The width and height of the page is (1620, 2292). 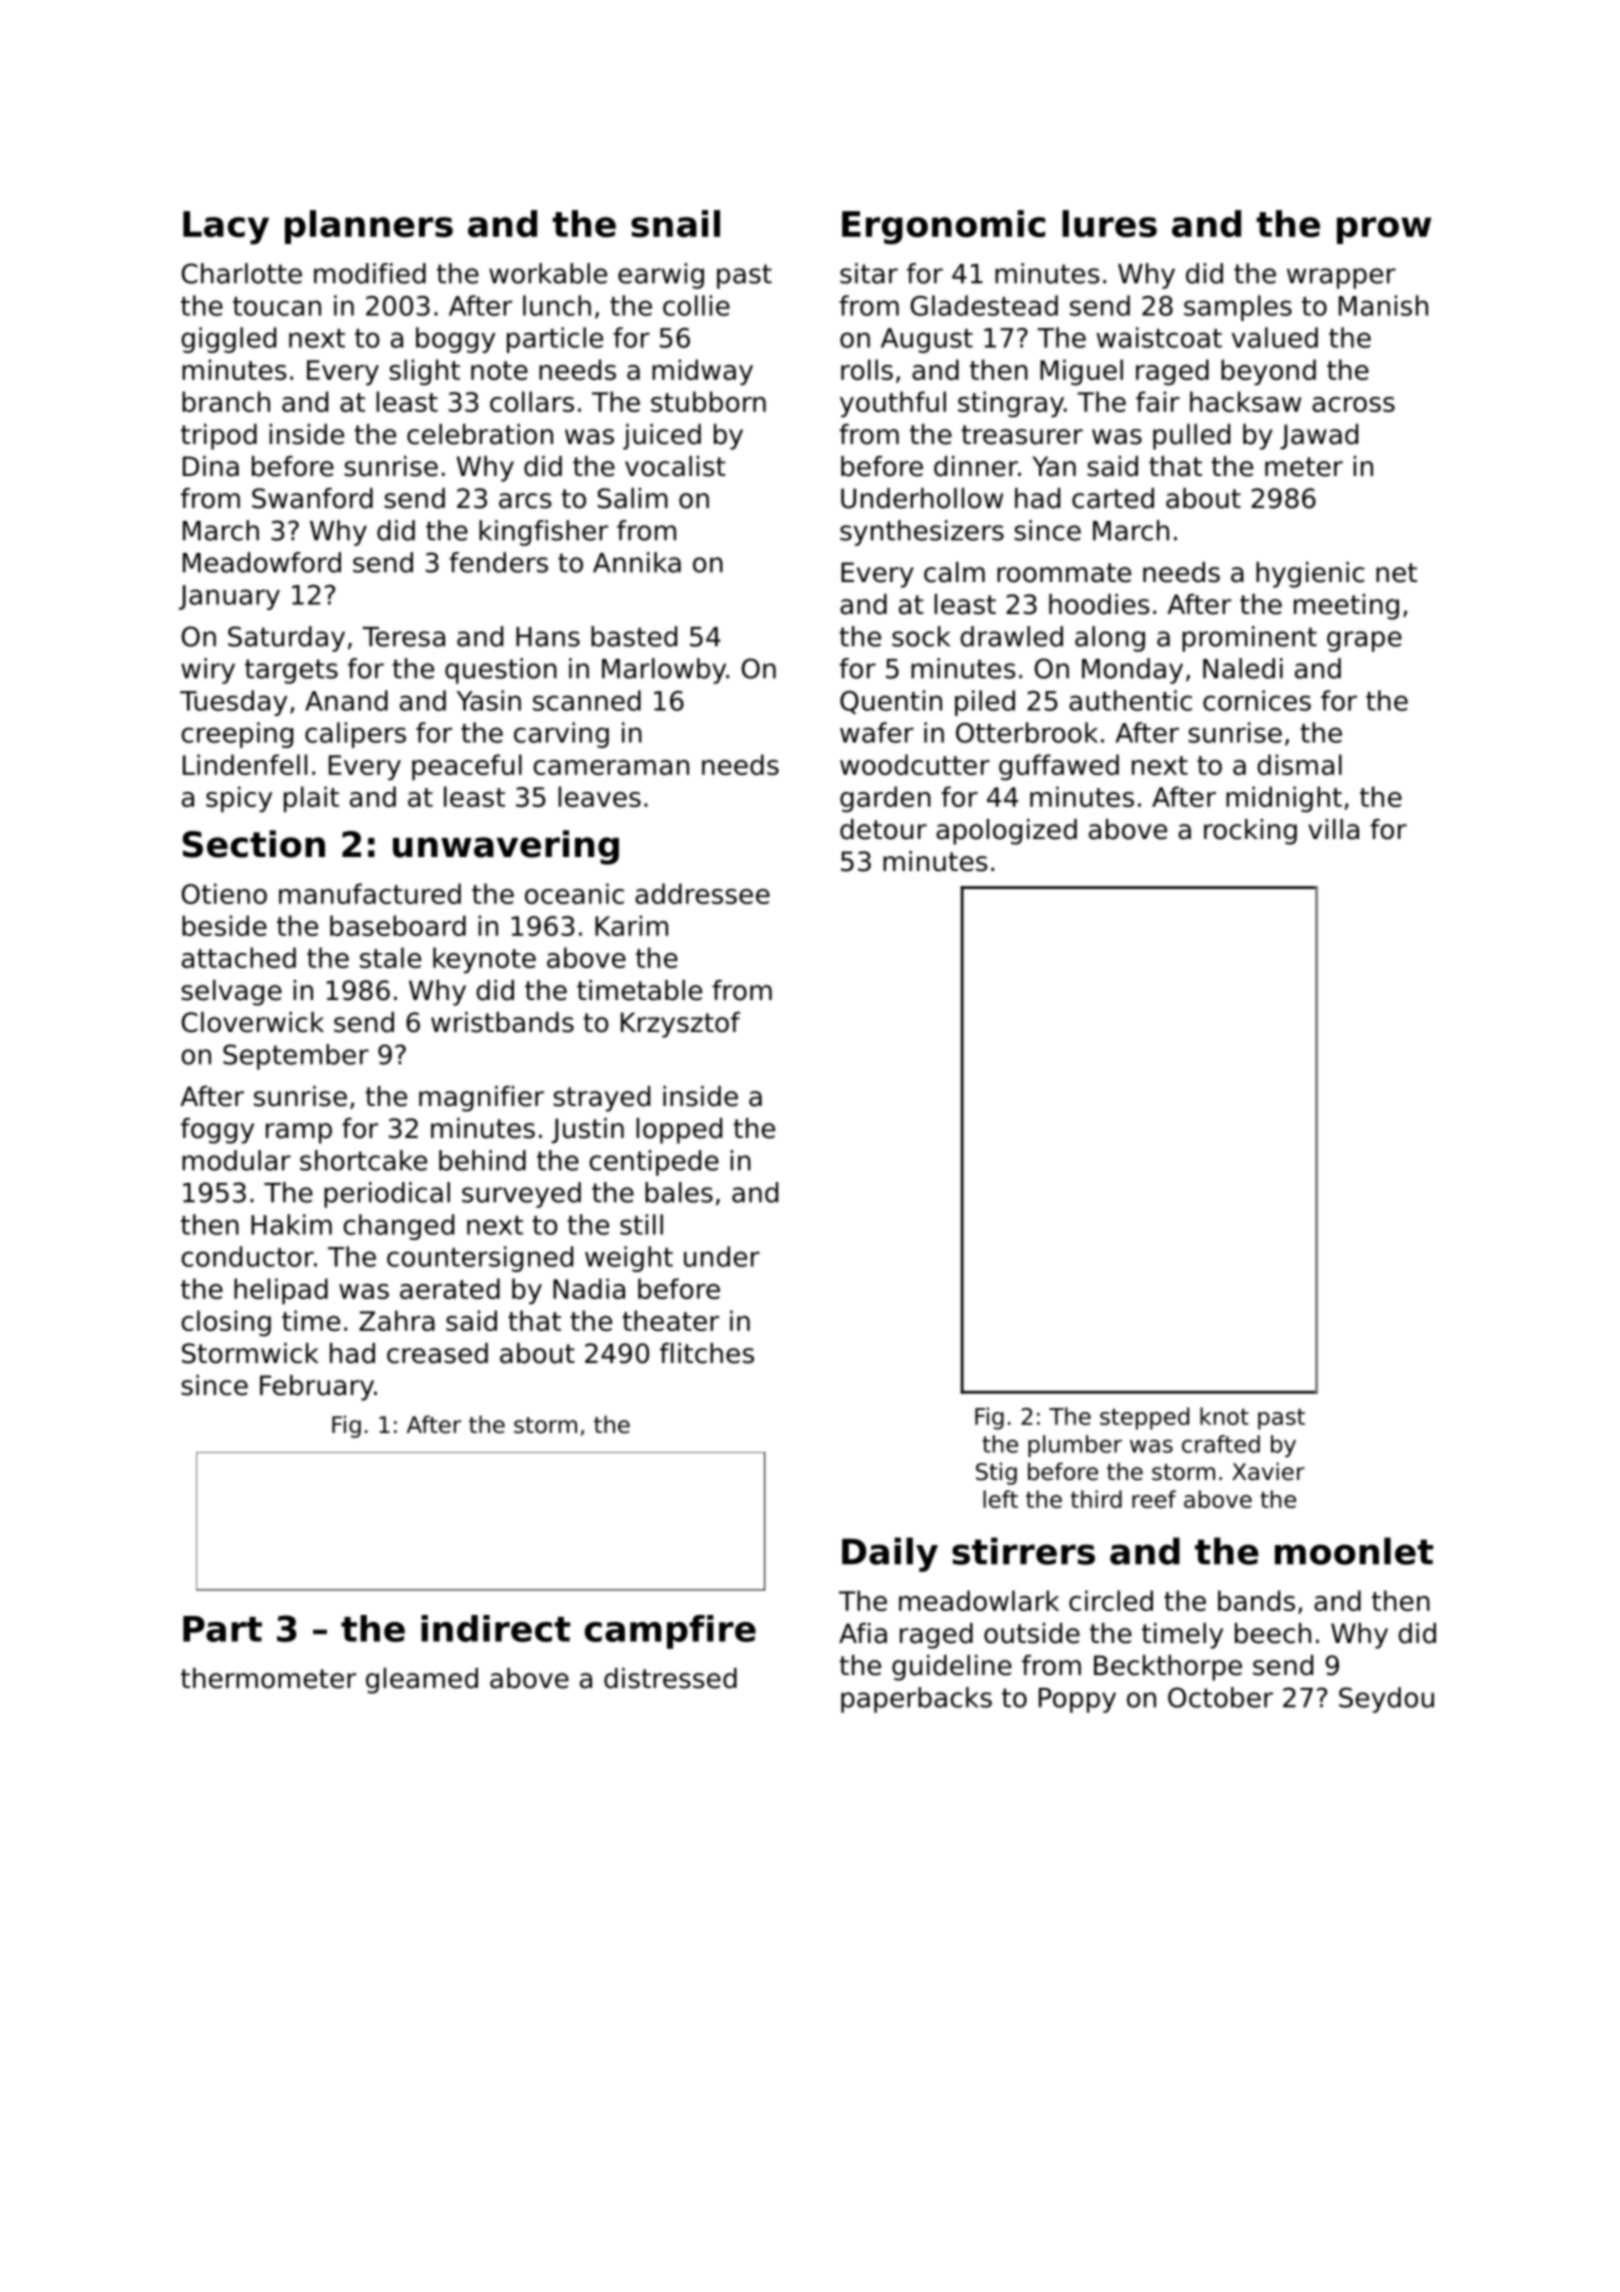 I want to click on workable, so click(x=548, y=273).
